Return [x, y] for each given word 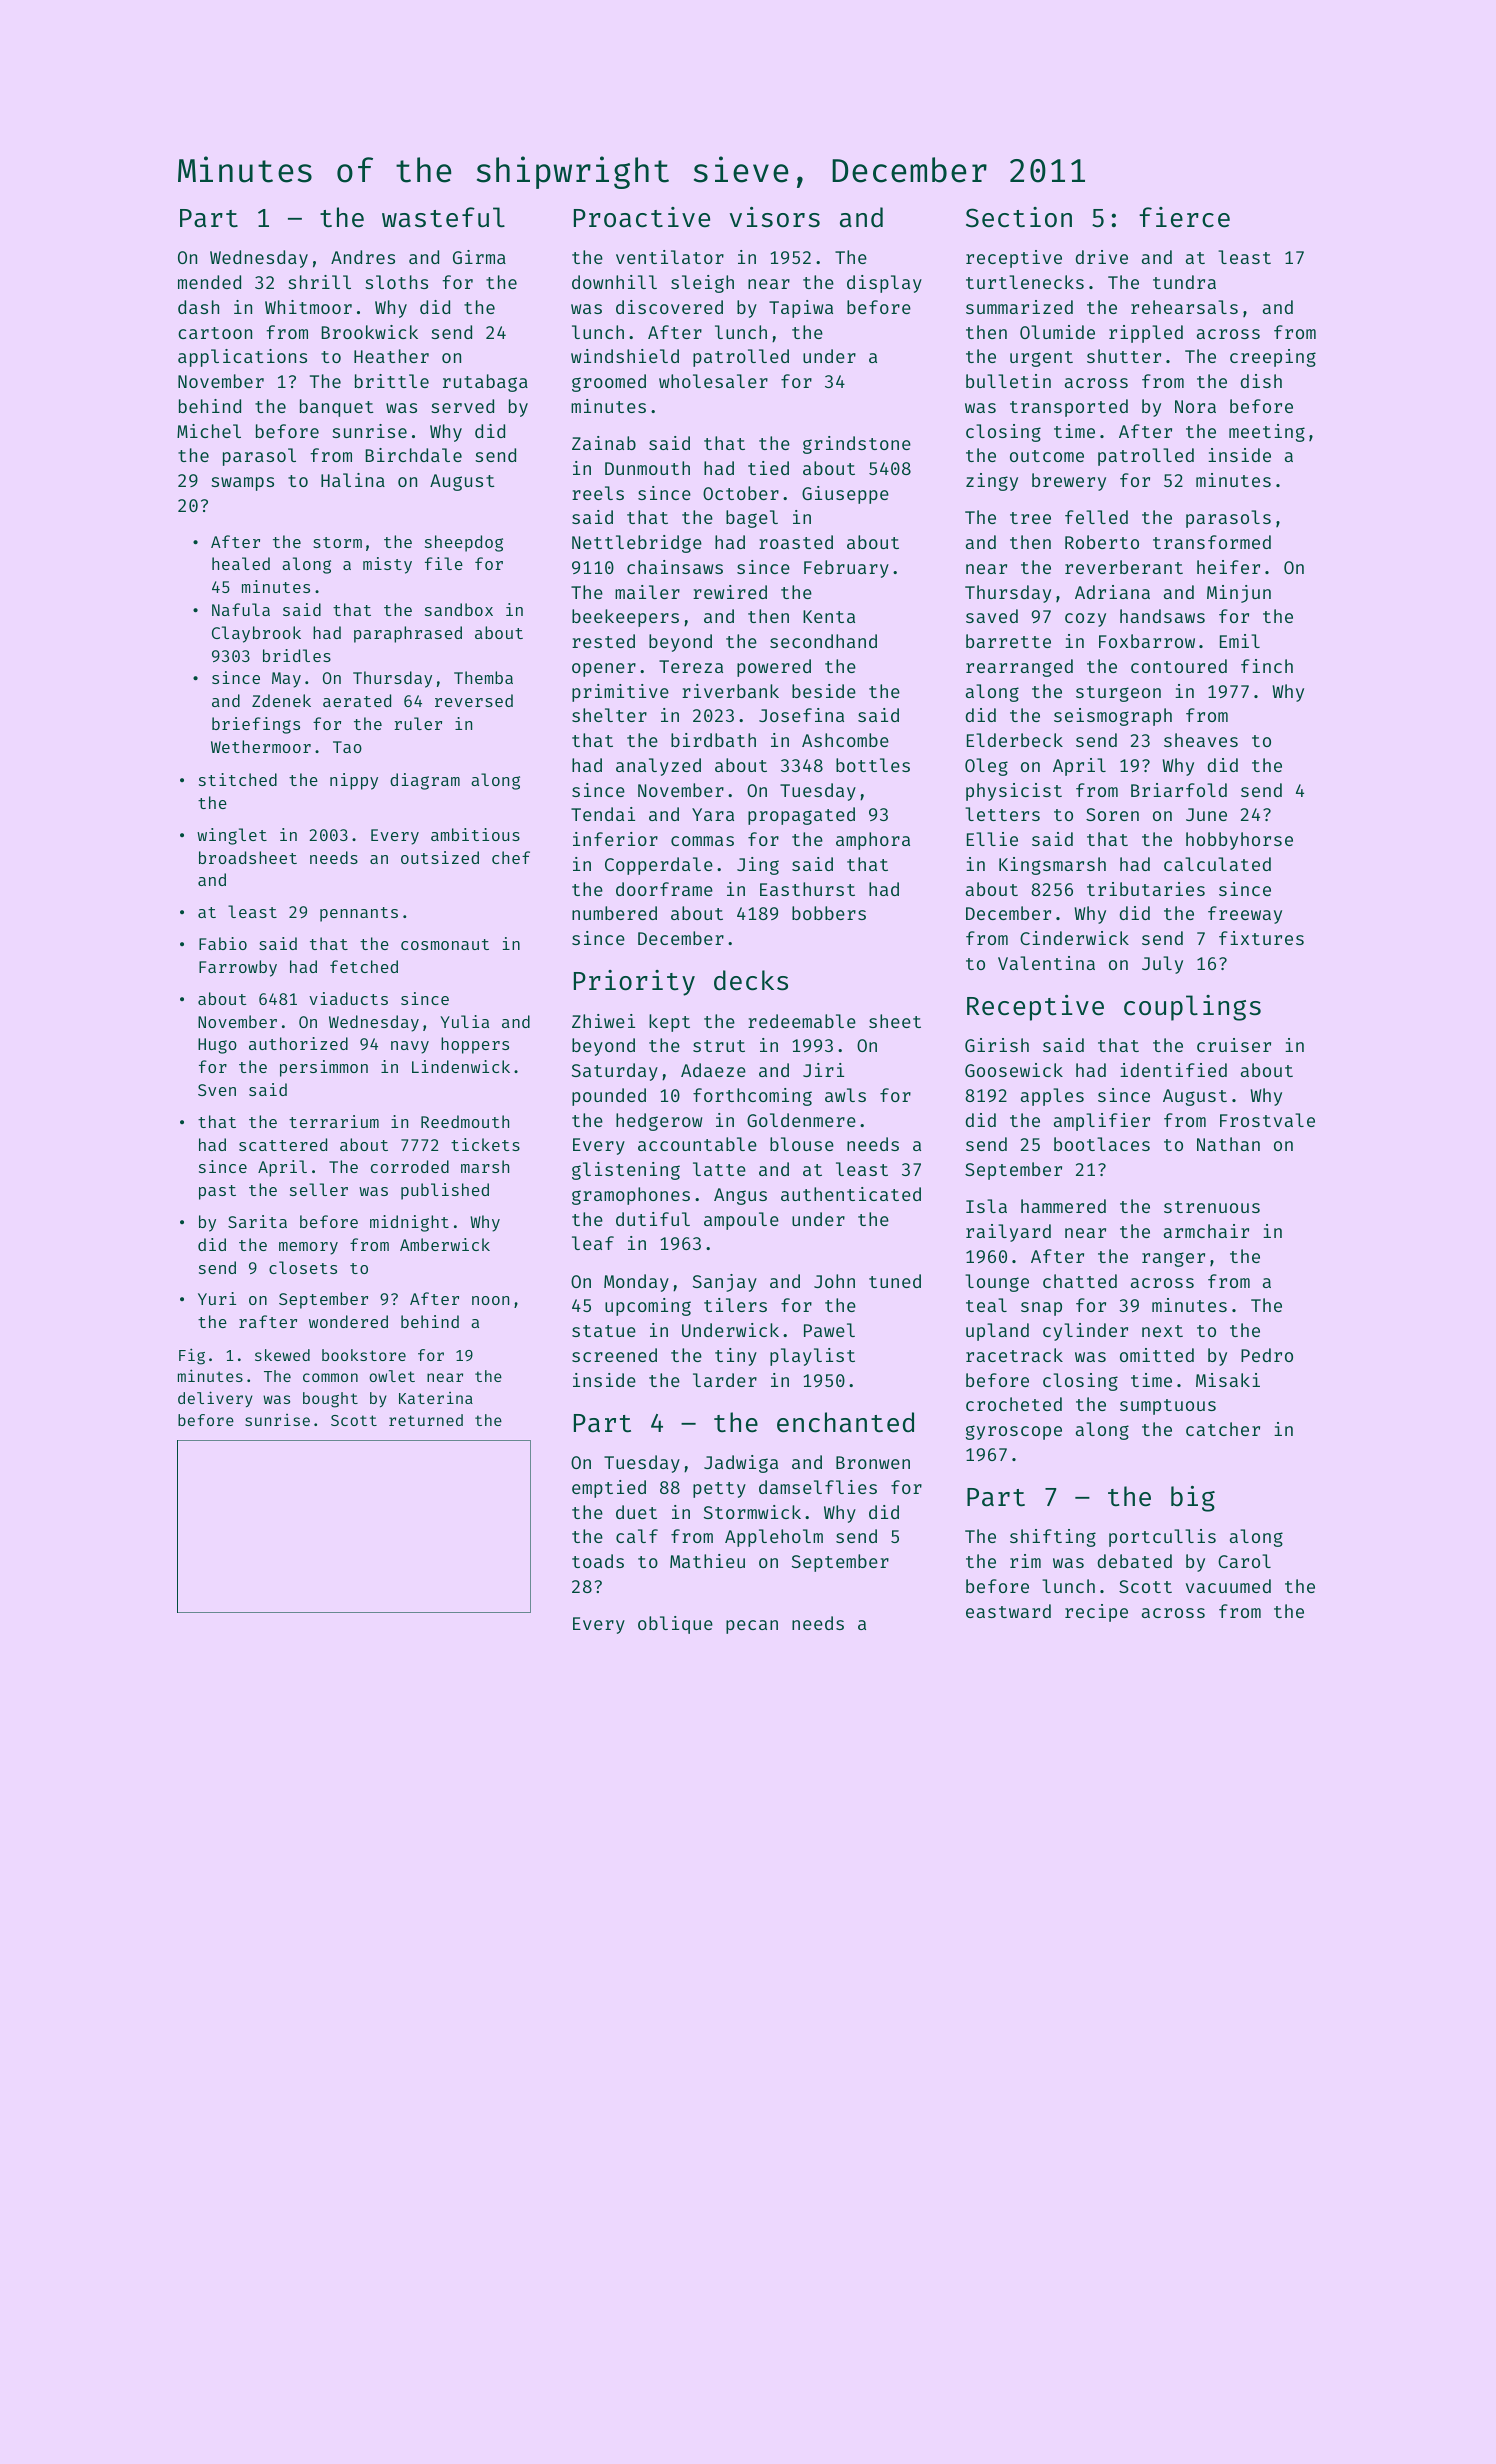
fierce [1184, 217]
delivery [215, 1399]
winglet [232, 836]
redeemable [802, 1021]
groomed [609, 383]
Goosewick [1014, 1070]
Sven [217, 1090]
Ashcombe [845, 740]
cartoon [215, 333]
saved [992, 616]
